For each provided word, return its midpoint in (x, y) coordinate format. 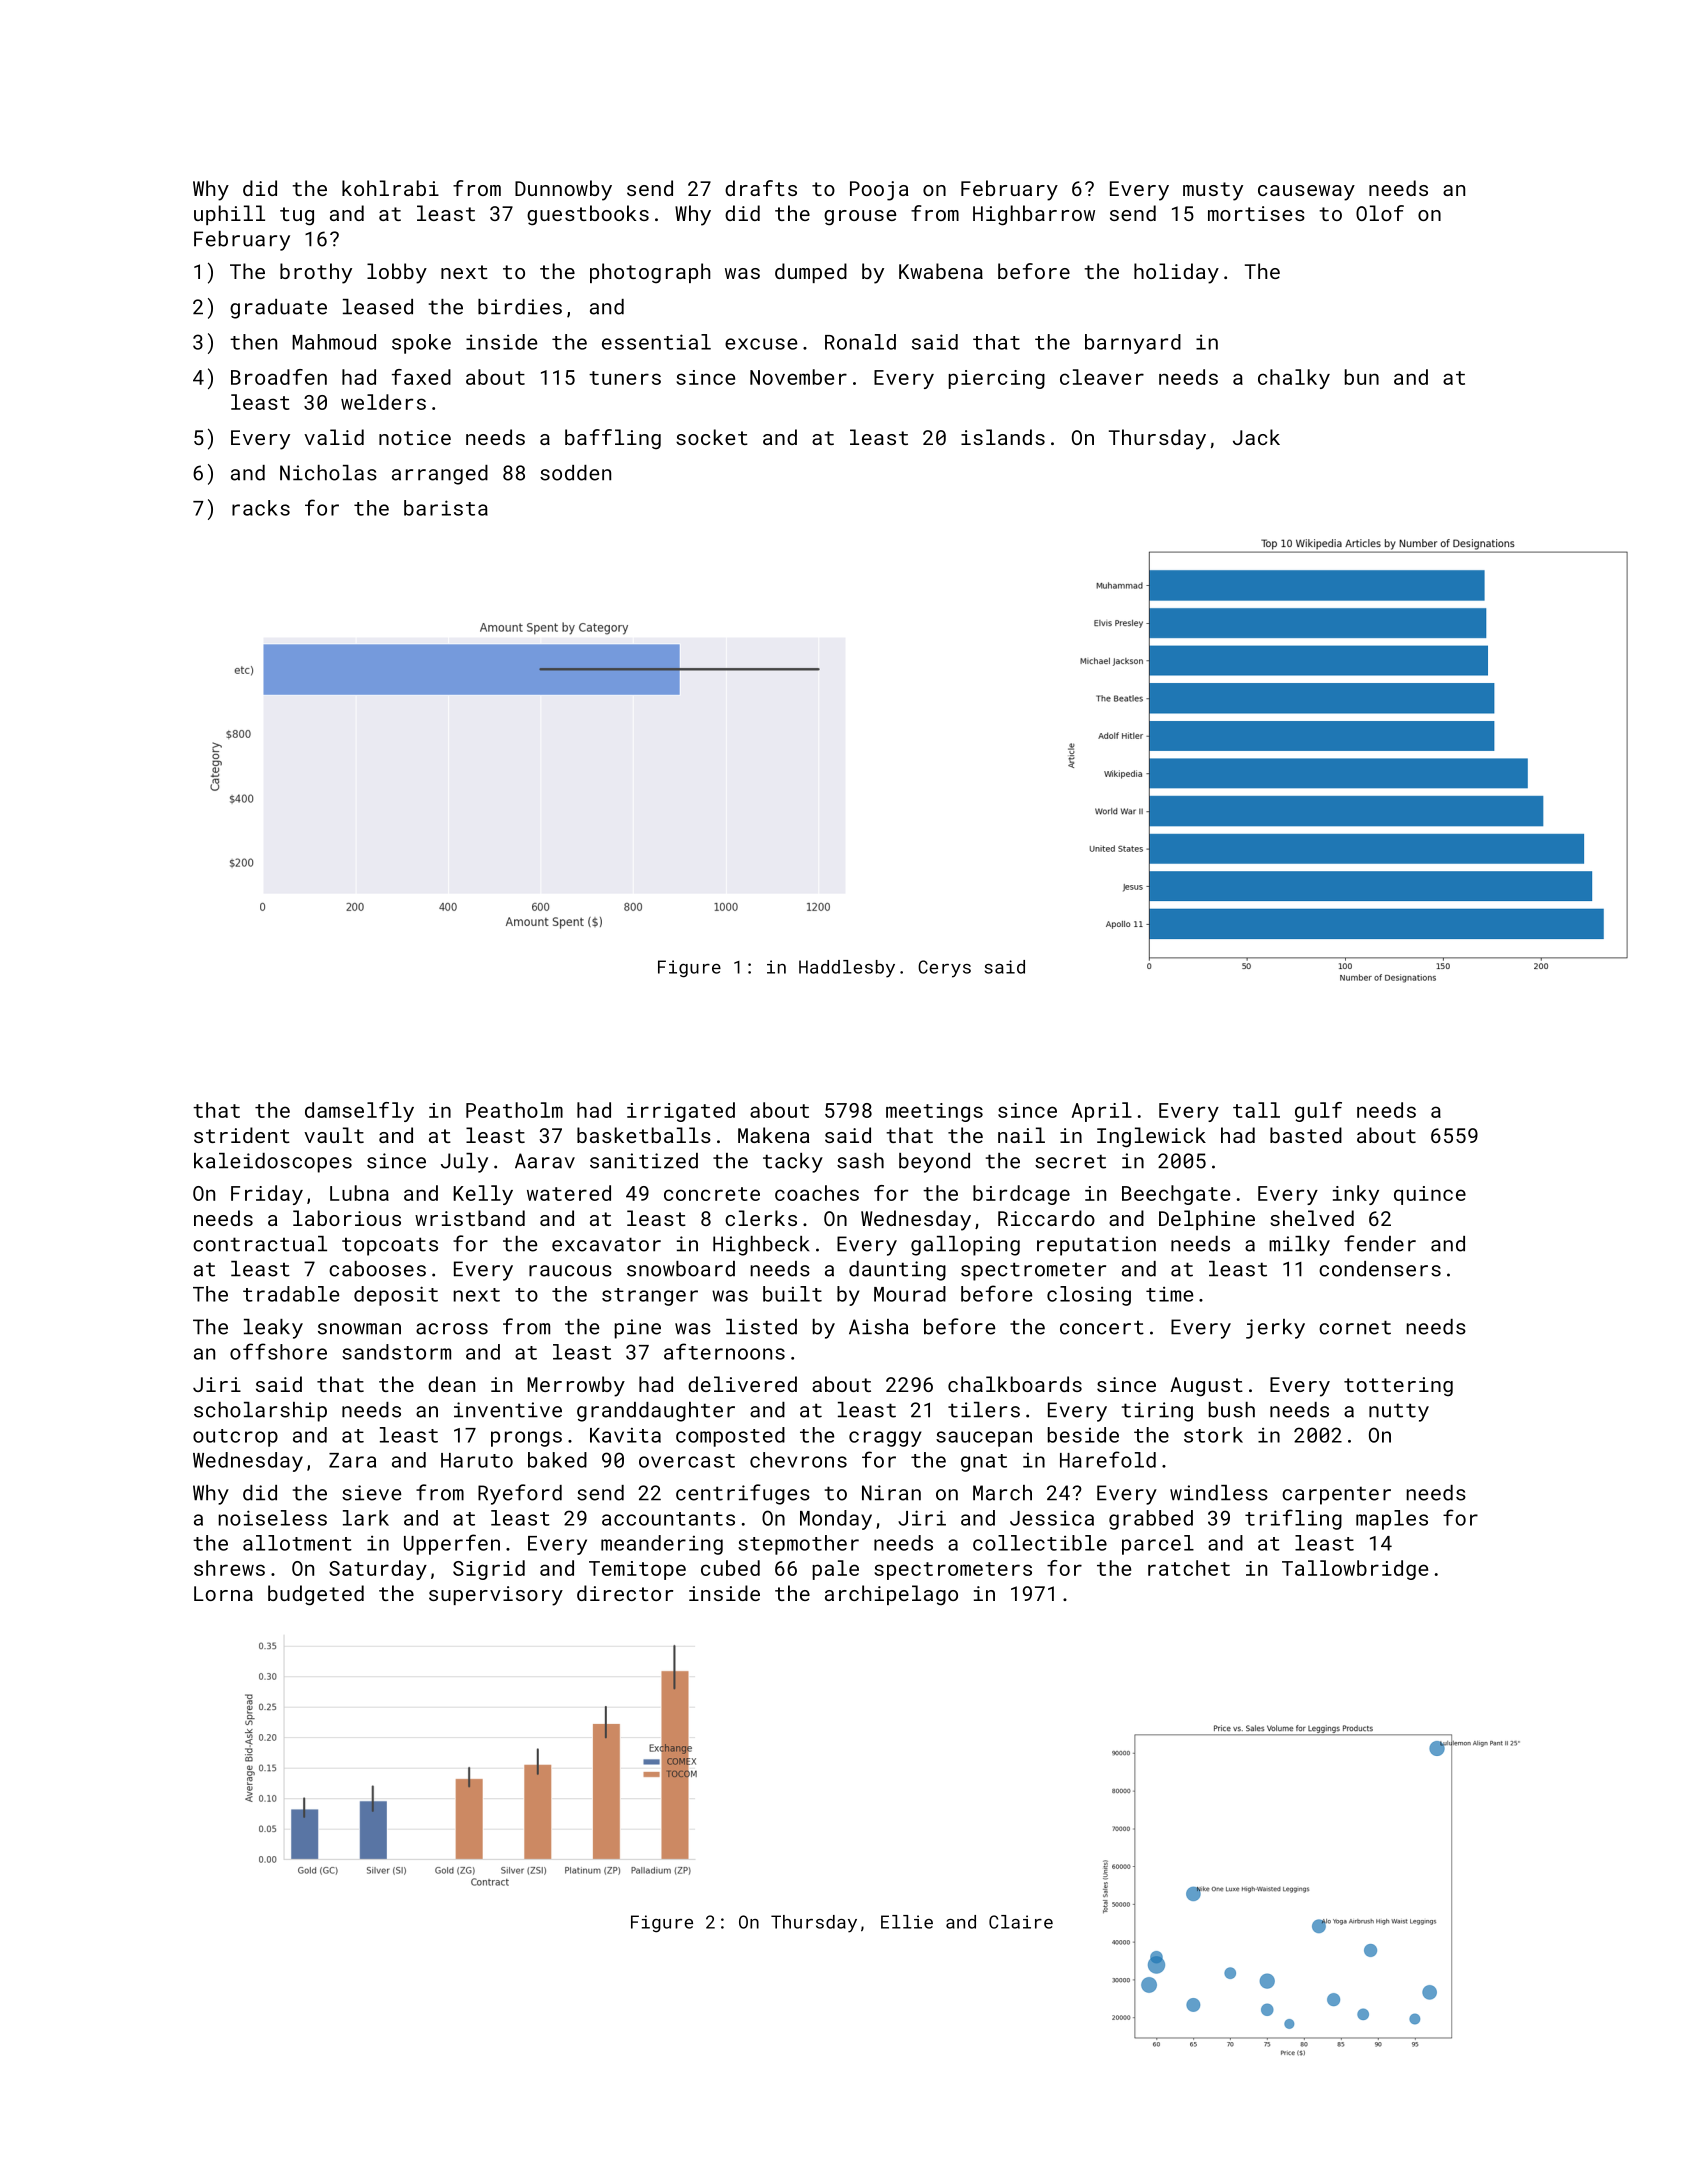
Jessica (1052, 1518)
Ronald (860, 342)
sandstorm (396, 1352)
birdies (520, 307)
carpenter (1336, 1495)
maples (1392, 1520)
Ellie (907, 1922)
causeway (1306, 193)
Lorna (223, 1593)
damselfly (359, 1112)
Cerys (944, 969)
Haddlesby (847, 969)
